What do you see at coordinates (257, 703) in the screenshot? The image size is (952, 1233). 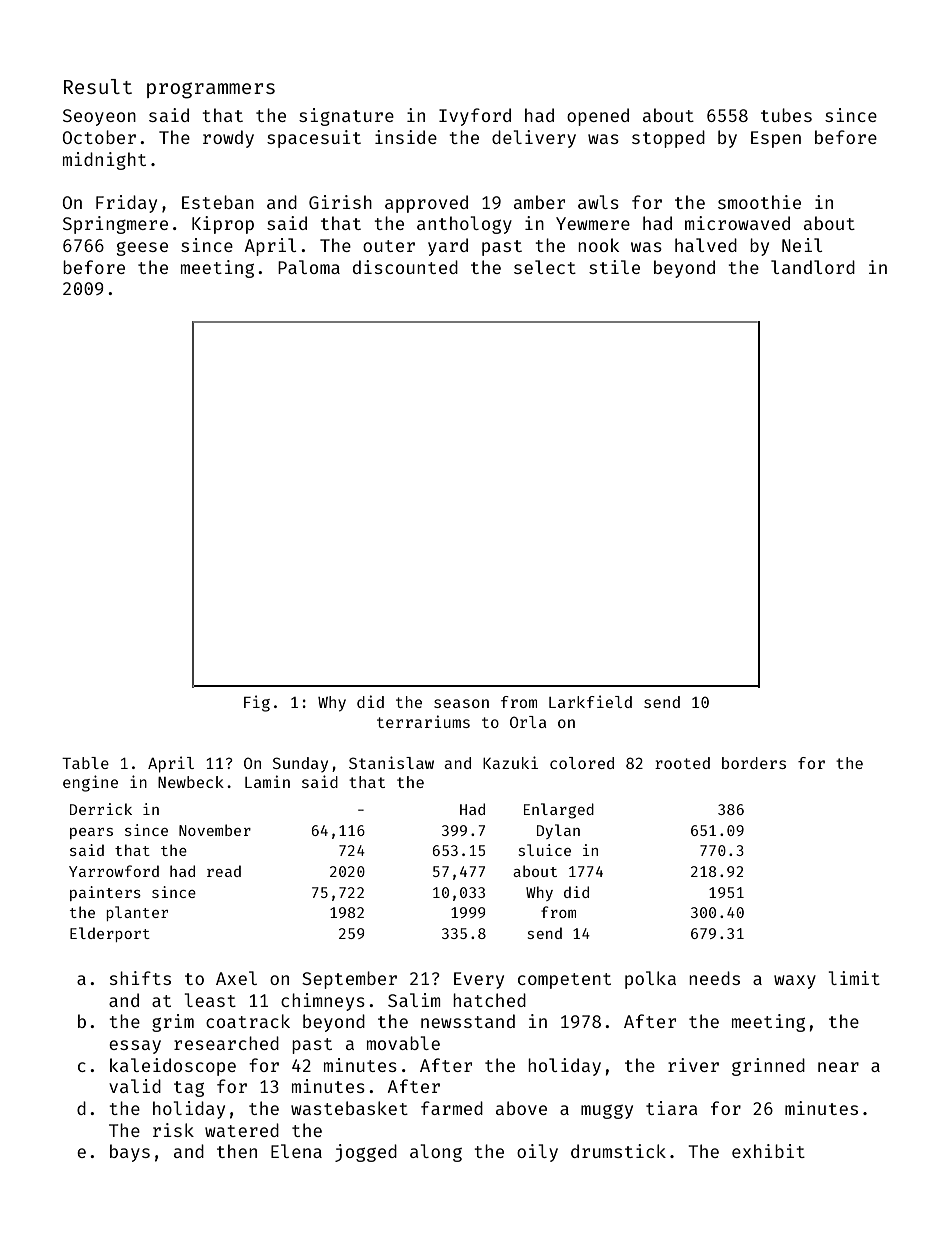 I see `Fig` at bounding box center [257, 703].
